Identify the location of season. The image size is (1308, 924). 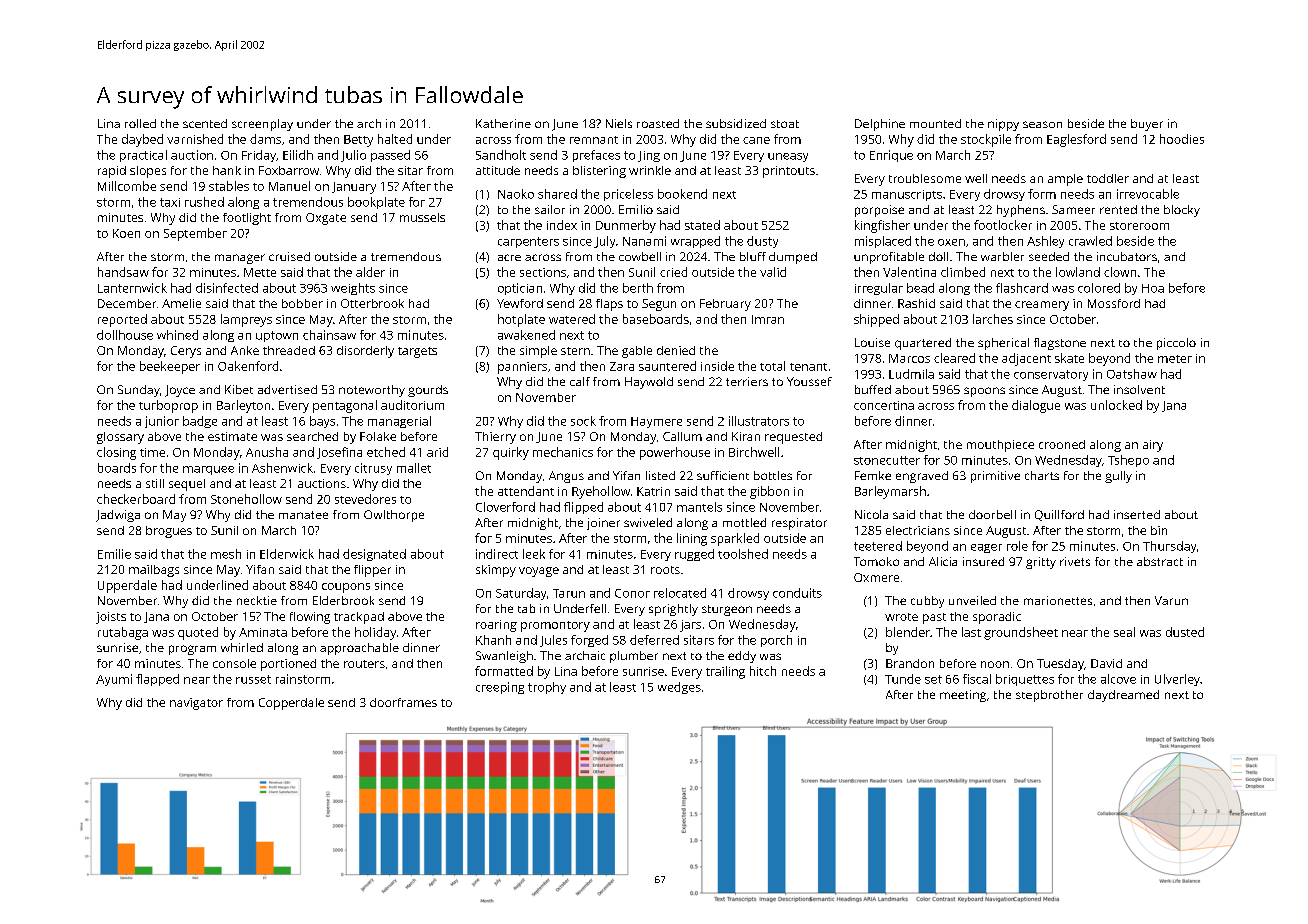
(1042, 124).
